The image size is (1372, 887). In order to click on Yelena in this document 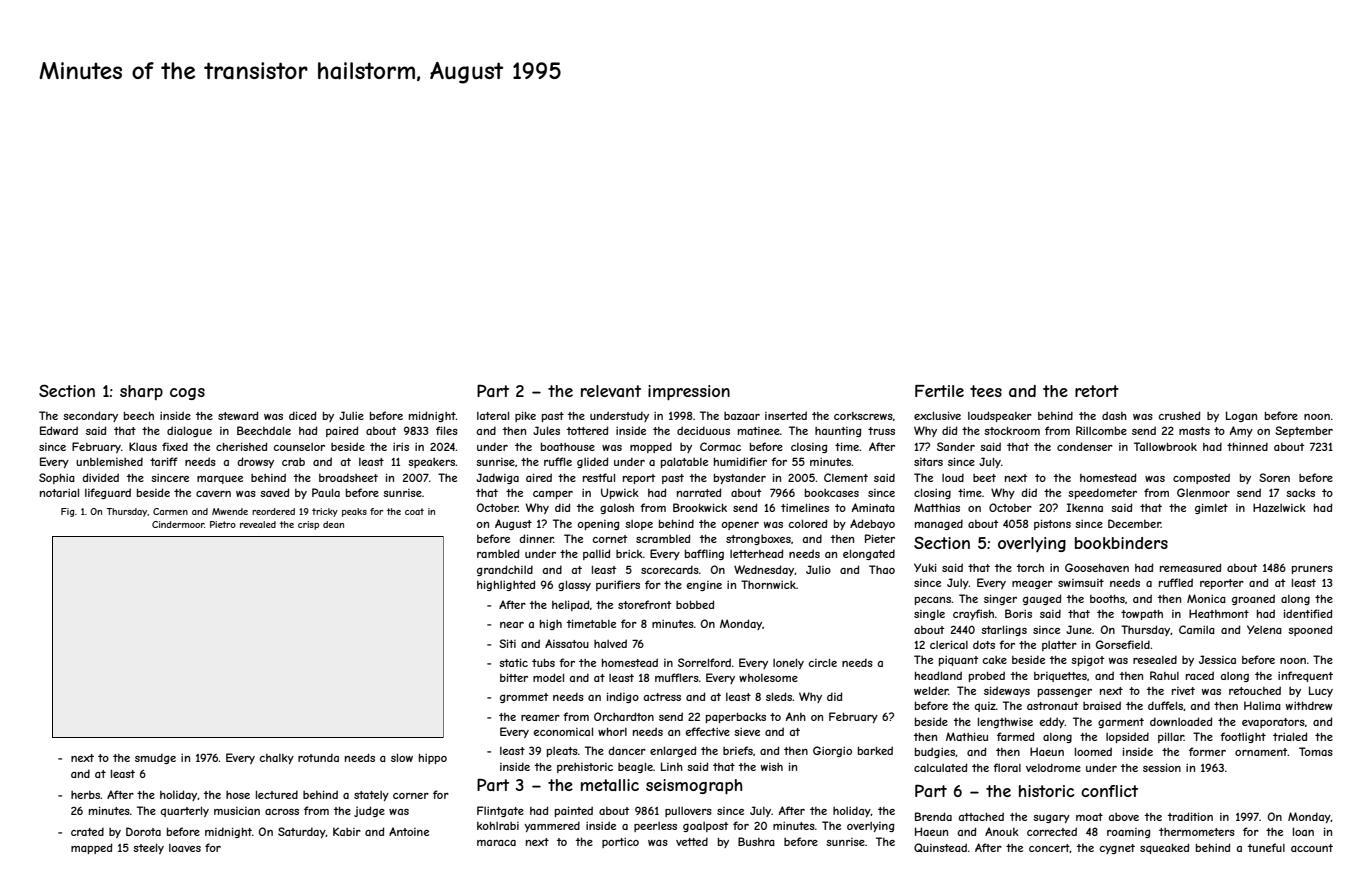, I will do `click(1264, 629)`.
